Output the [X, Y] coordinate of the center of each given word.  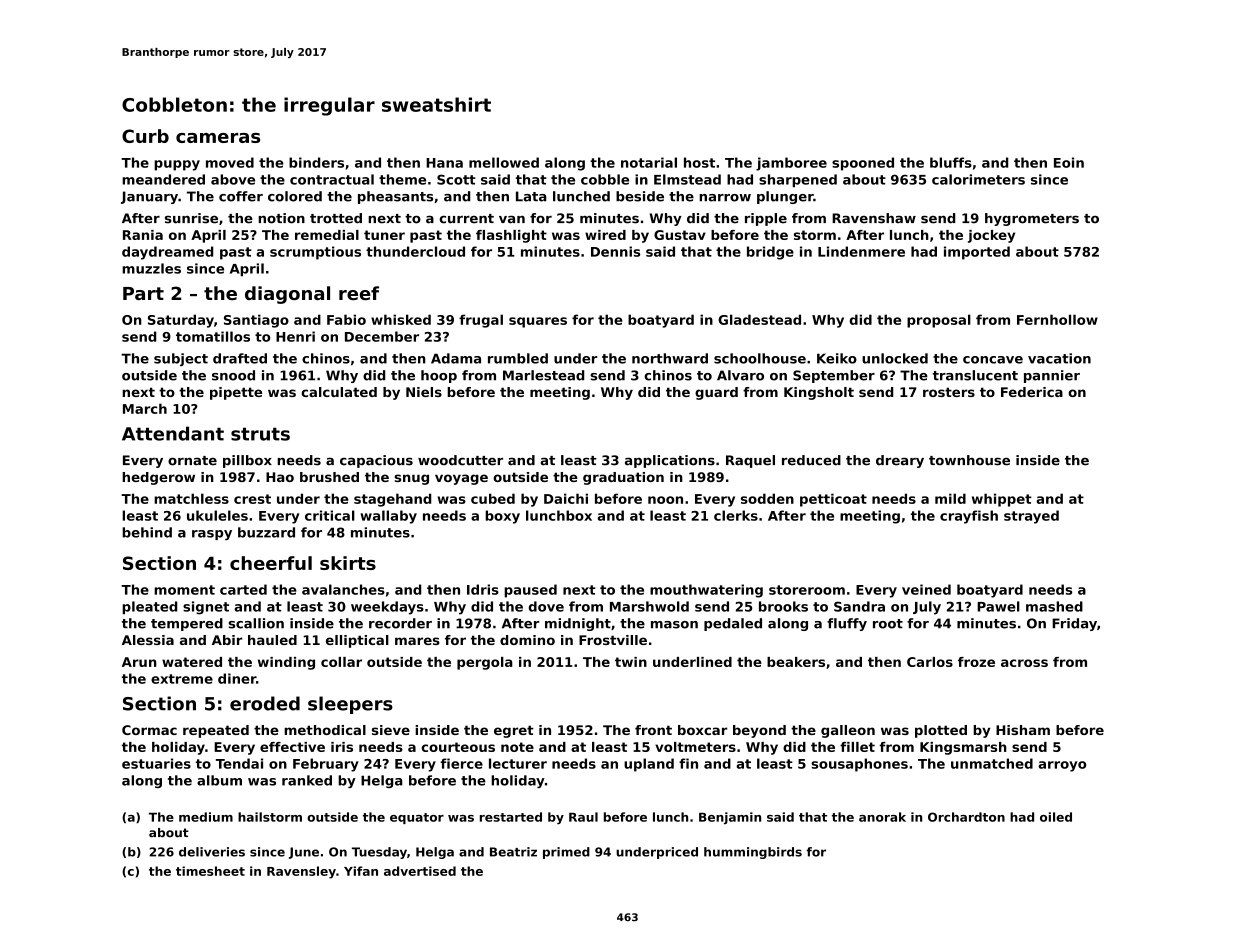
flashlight [511, 236]
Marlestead [543, 375]
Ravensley [301, 872]
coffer [241, 196]
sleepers [350, 705]
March [145, 408]
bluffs [951, 162]
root [888, 624]
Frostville [613, 640]
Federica [1032, 392]
